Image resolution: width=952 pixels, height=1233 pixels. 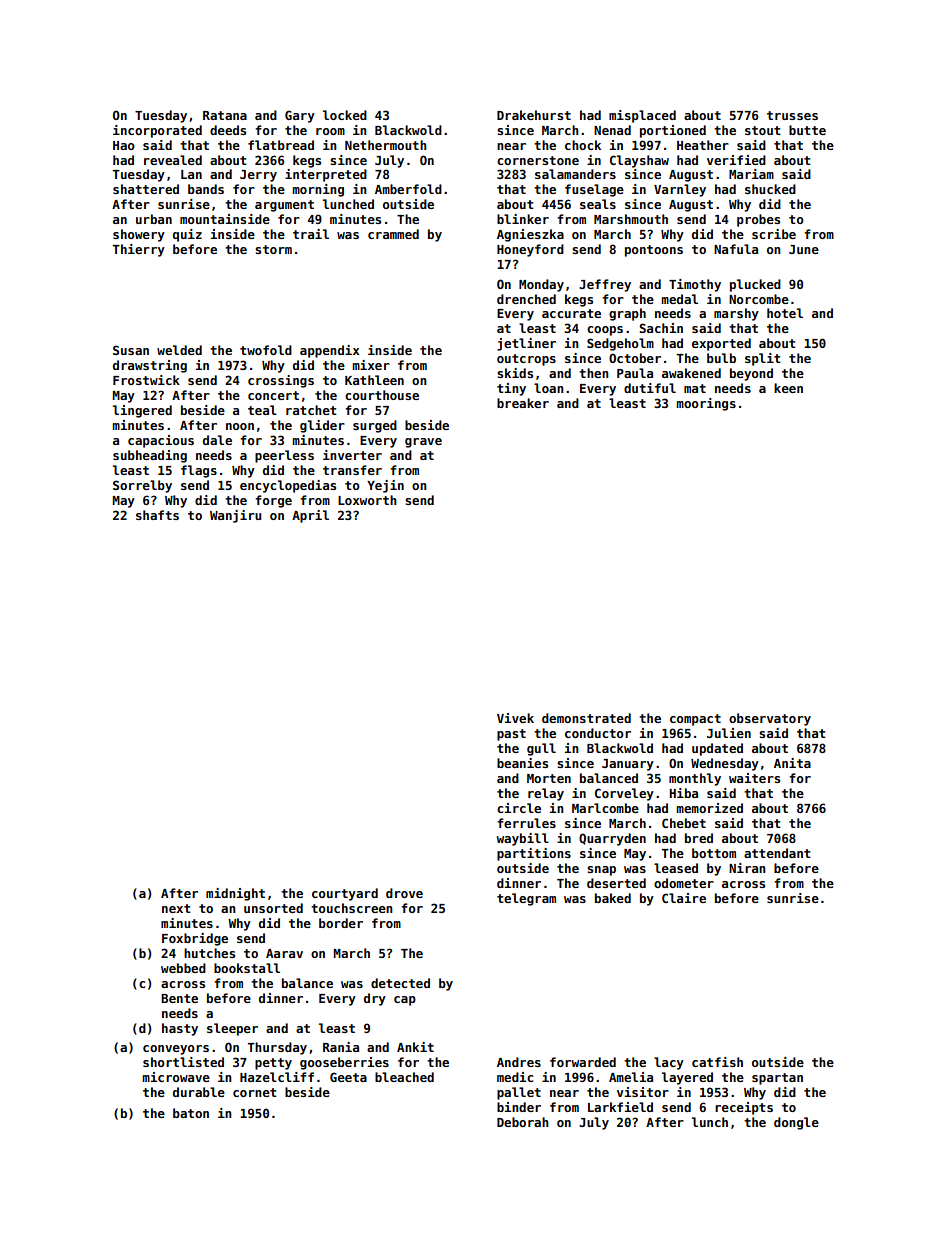 I want to click on demonstrated, so click(x=586, y=718).
